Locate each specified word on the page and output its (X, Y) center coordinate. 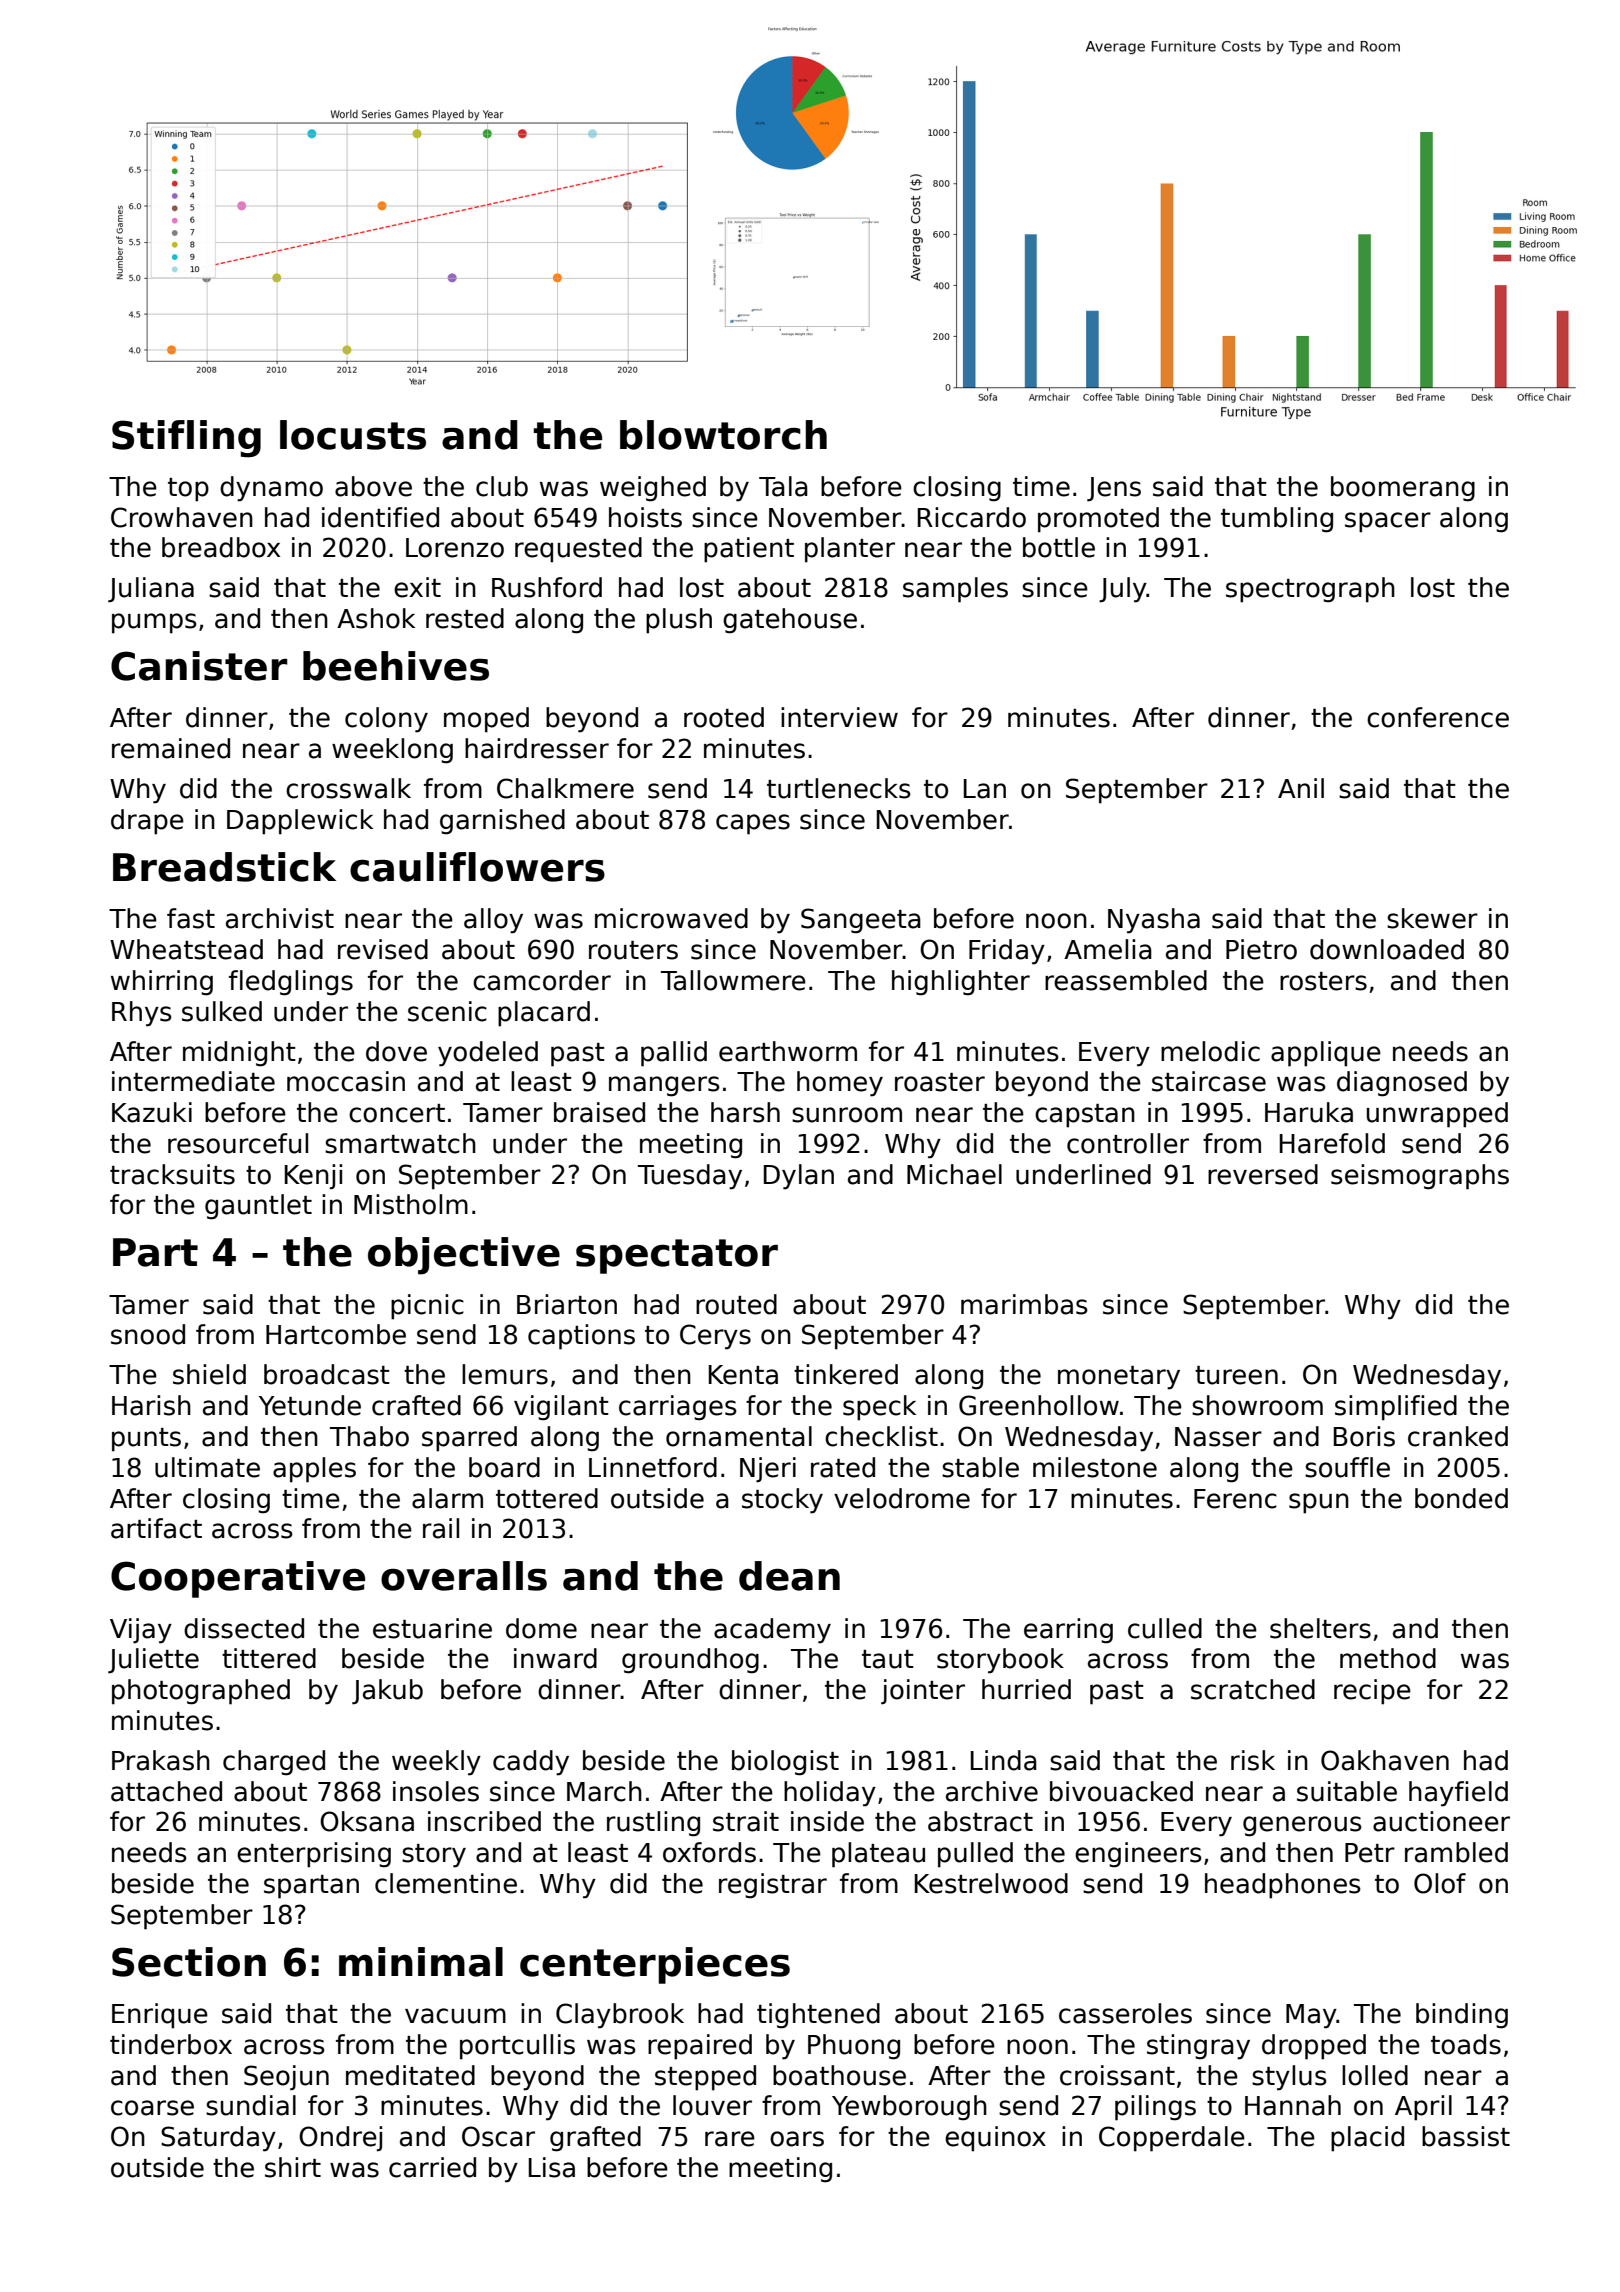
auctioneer (1441, 1821)
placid (1367, 2139)
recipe (1372, 1692)
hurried (1026, 1689)
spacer (1388, 522)
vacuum (455, 2016)
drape (147, 822)
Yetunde (310, 1405)
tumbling (1277, 520)
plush (679, 621)
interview (839, 717)
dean (789, 1576)
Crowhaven (182, 517)
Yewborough (909, 2108)
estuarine (432, 1628)
